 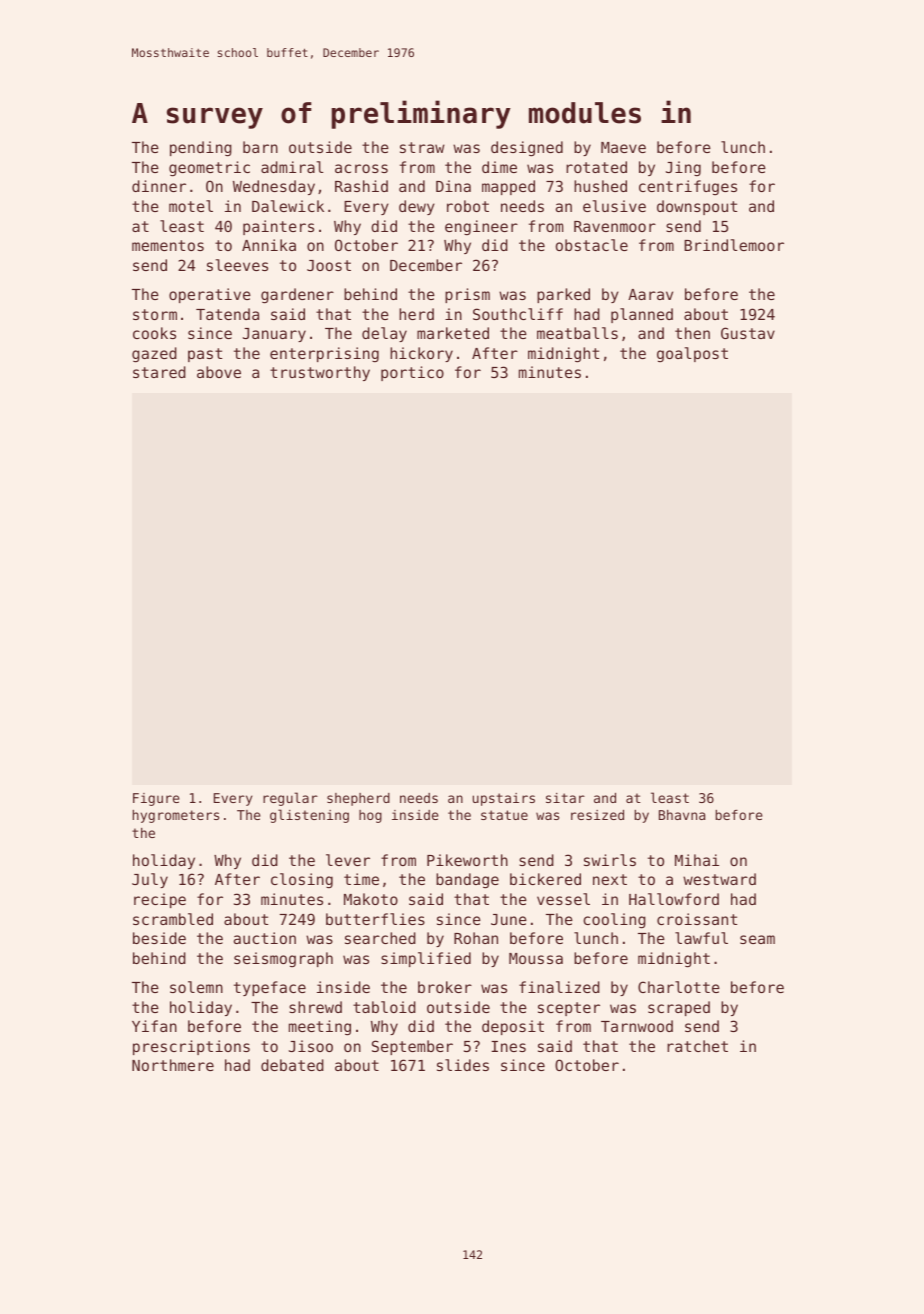 I want to click on Figure, so click(x=156, y=799).
